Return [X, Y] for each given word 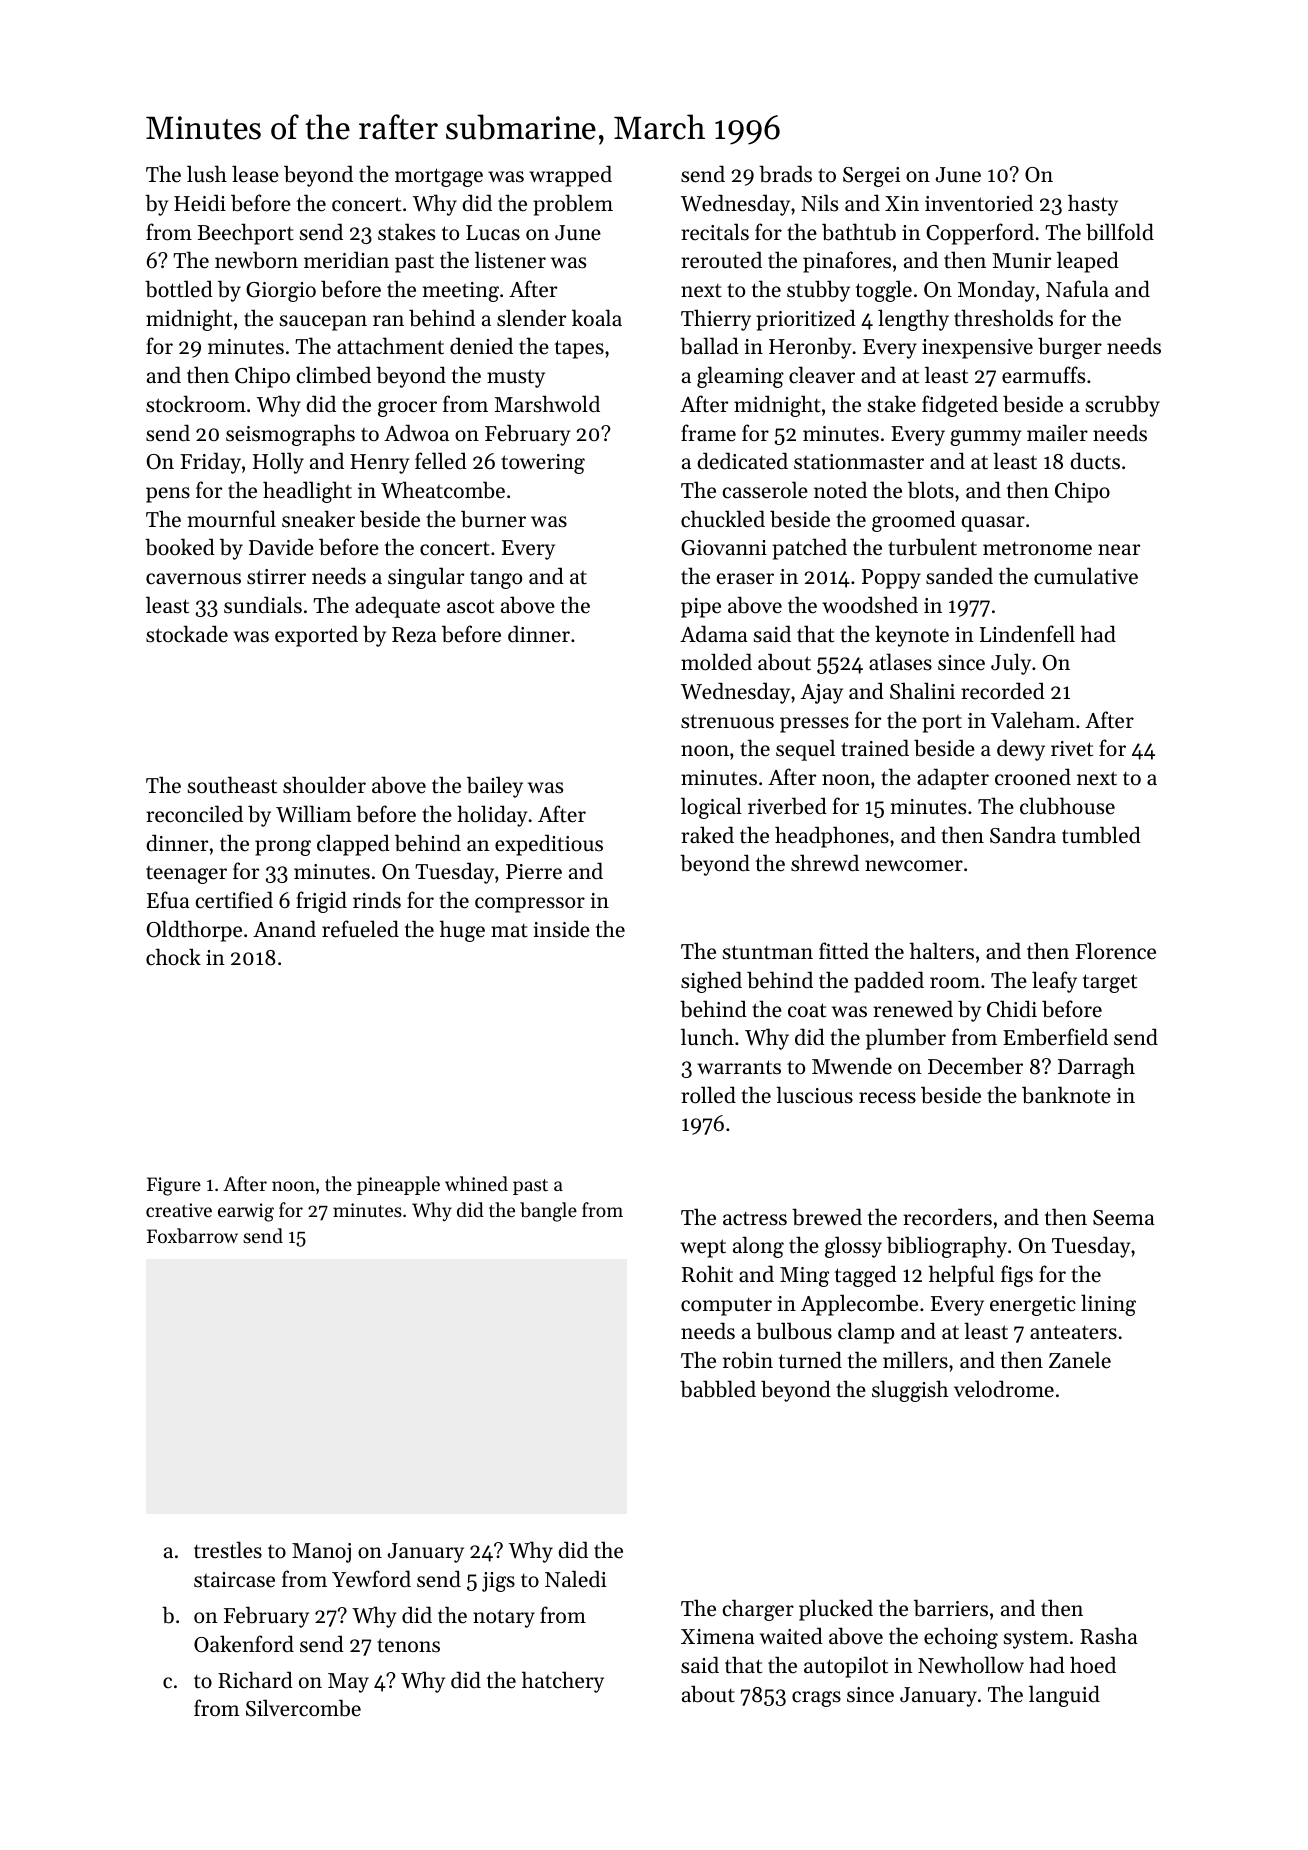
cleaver [822, 375]
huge [462, 931]
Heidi [200, 203]
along [758, 1247]
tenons [408, 1645]
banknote [1066, 1095]
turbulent [932, 547]
